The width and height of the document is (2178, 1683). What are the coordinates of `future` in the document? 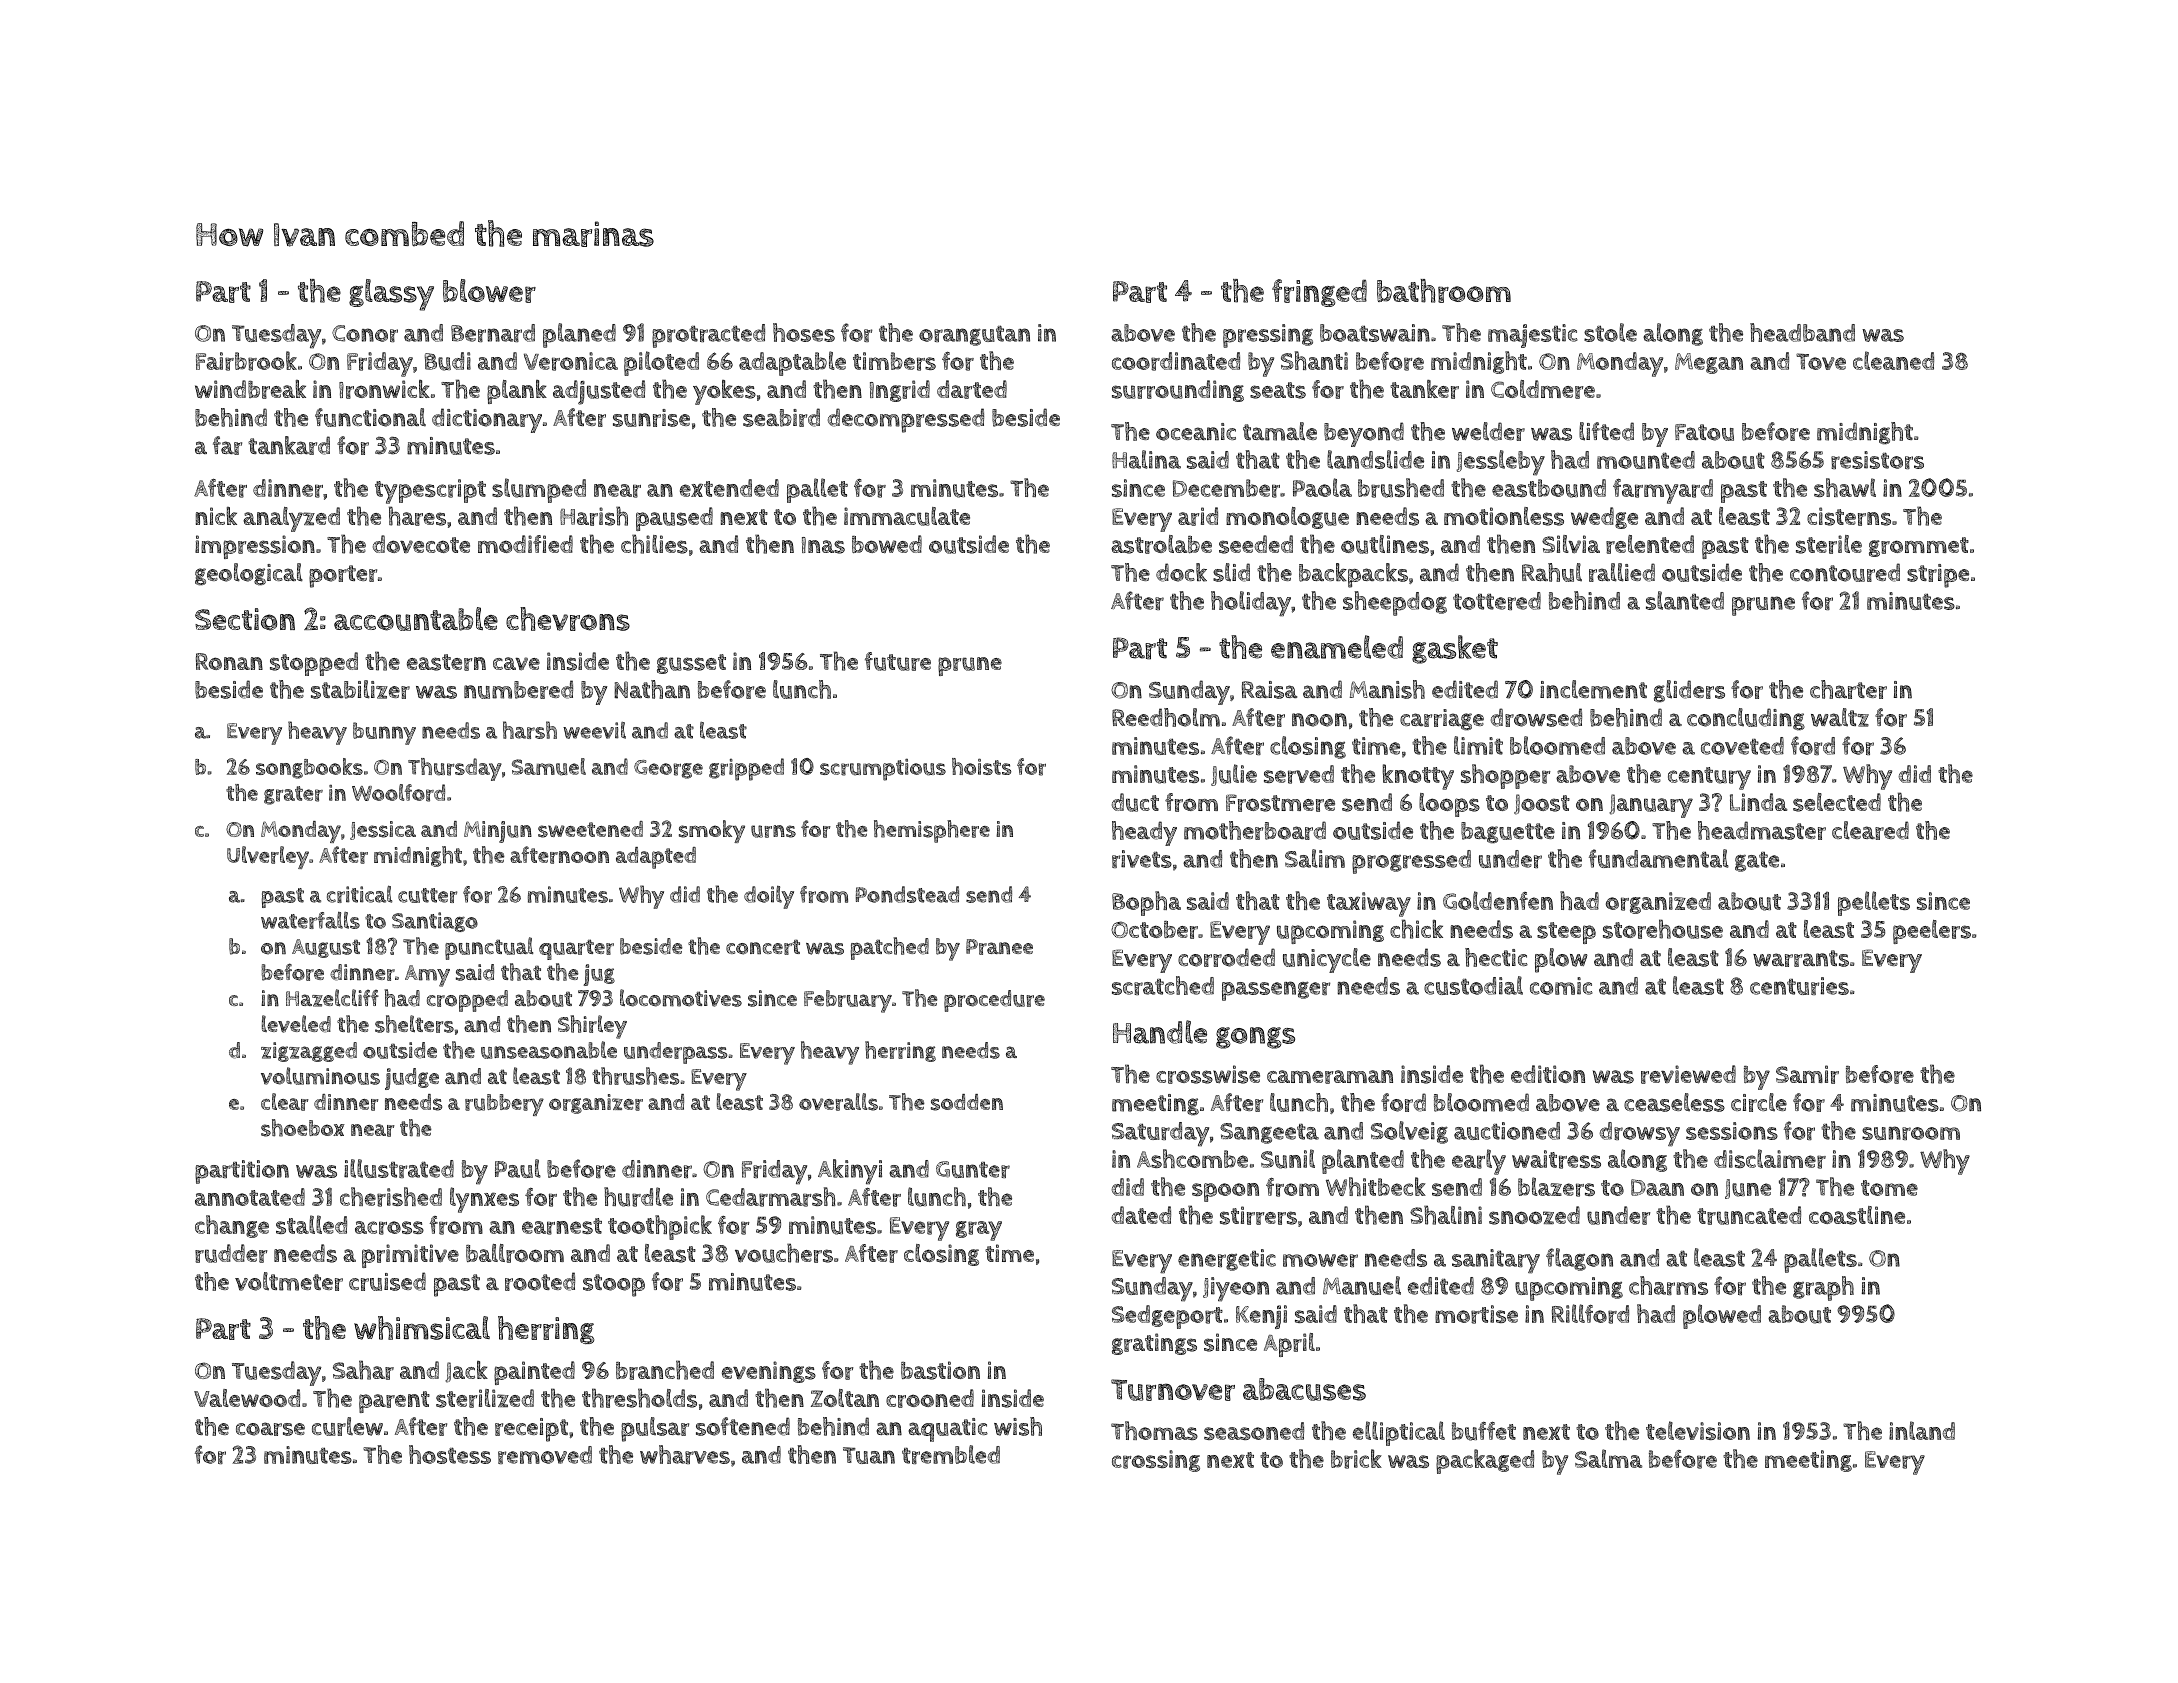 It's located at (898, 661).
